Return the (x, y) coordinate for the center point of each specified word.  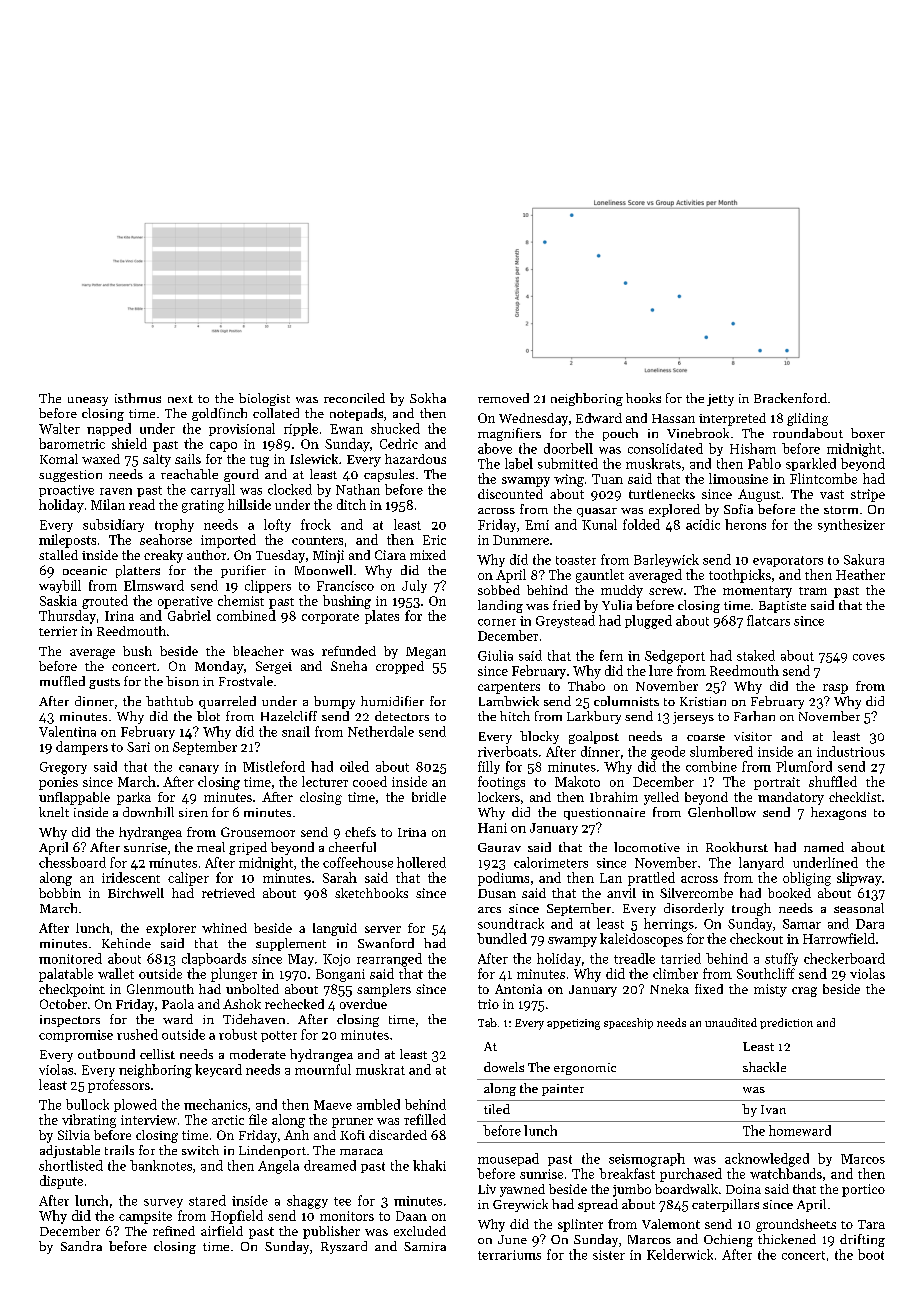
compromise (76, 1036)
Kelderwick (680, 1254)
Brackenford (790, 398)
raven (116, 491)
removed (503, 398)
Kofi (352, 1135)
